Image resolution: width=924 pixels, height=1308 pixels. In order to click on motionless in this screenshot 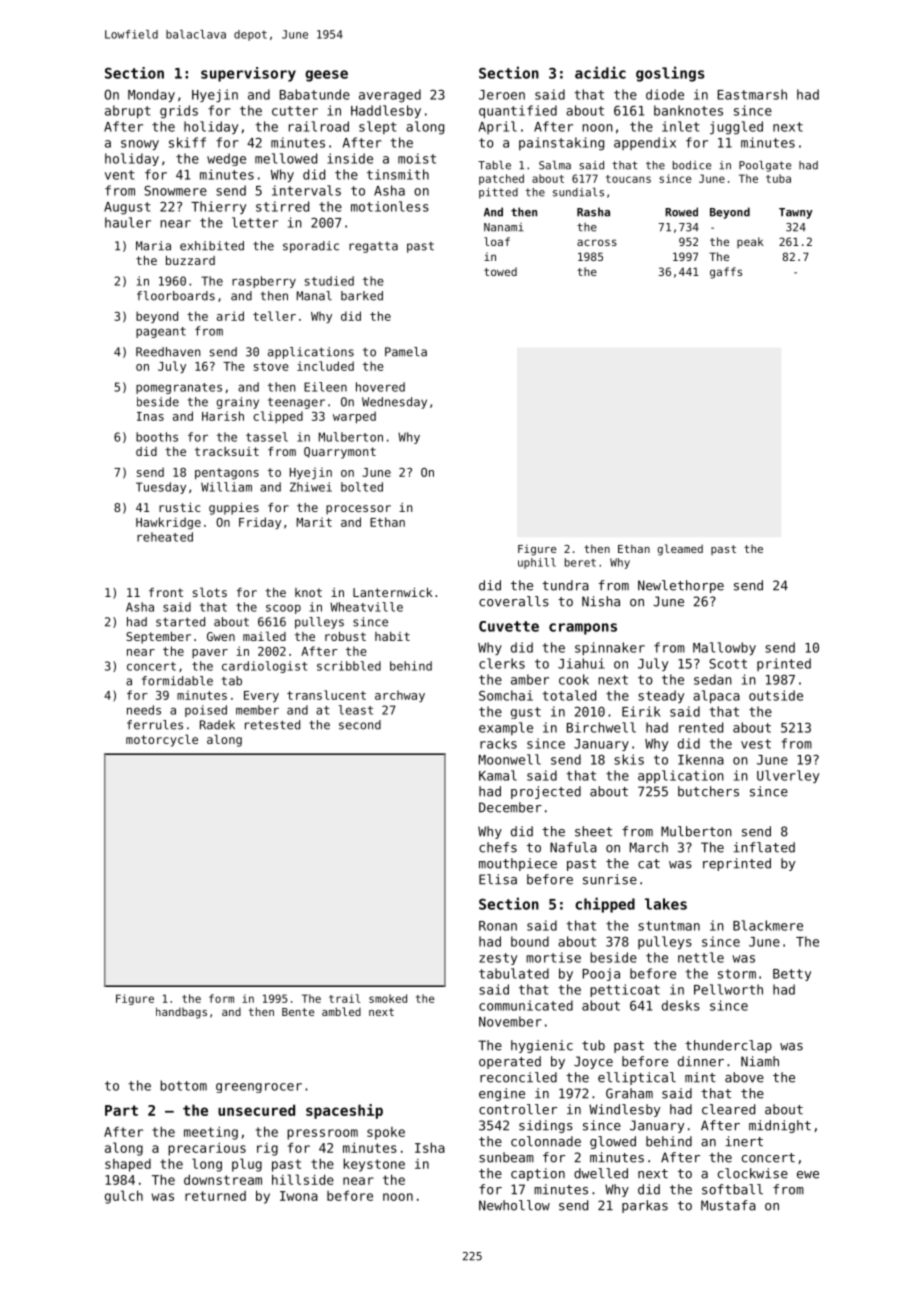, I will do `click(390, 206)`.
